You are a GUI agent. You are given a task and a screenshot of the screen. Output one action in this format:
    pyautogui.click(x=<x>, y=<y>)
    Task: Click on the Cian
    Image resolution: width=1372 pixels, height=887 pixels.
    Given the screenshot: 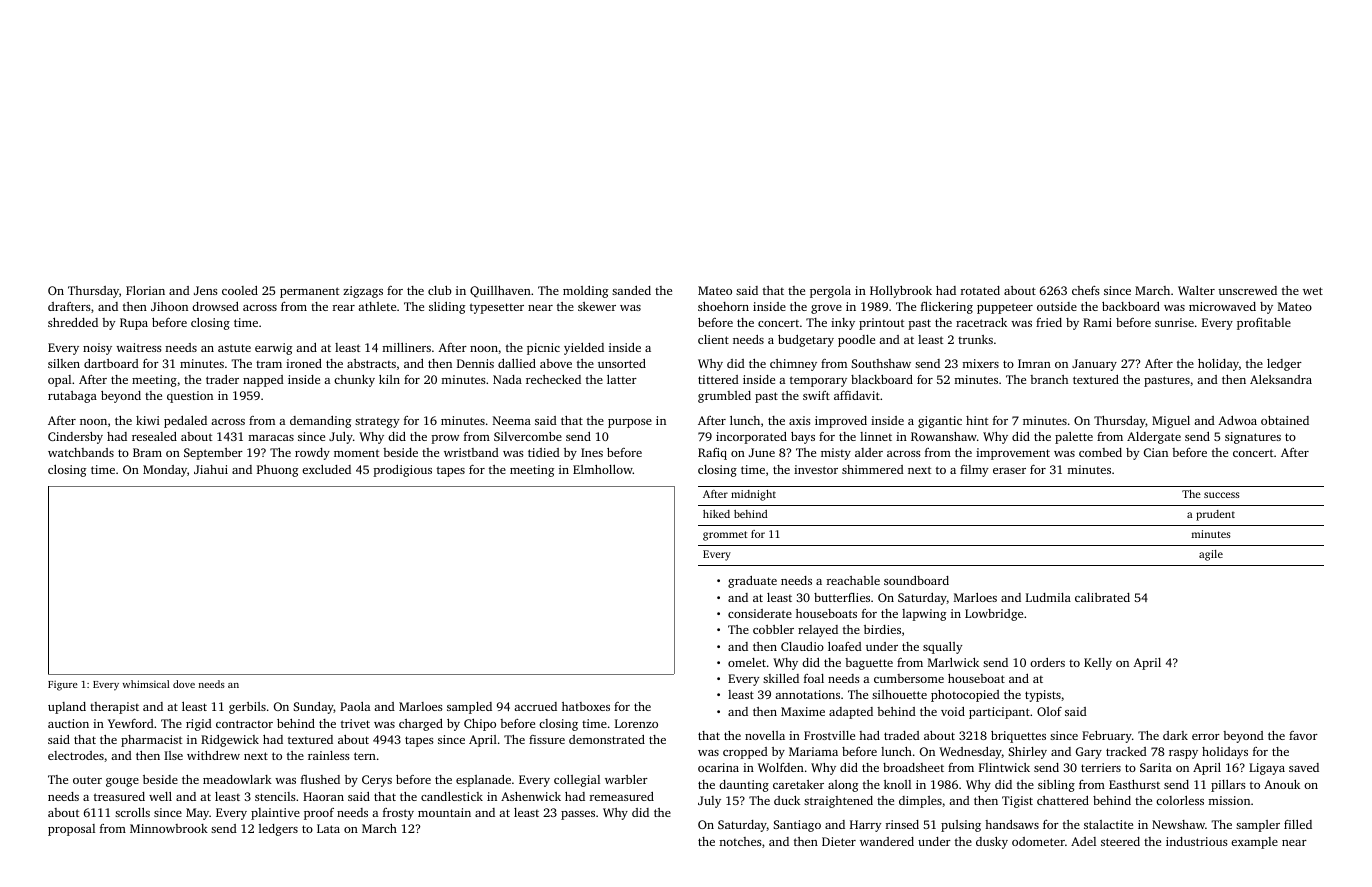 What is the action you would take?
    pyautogui.click(x=1156, y=452)
